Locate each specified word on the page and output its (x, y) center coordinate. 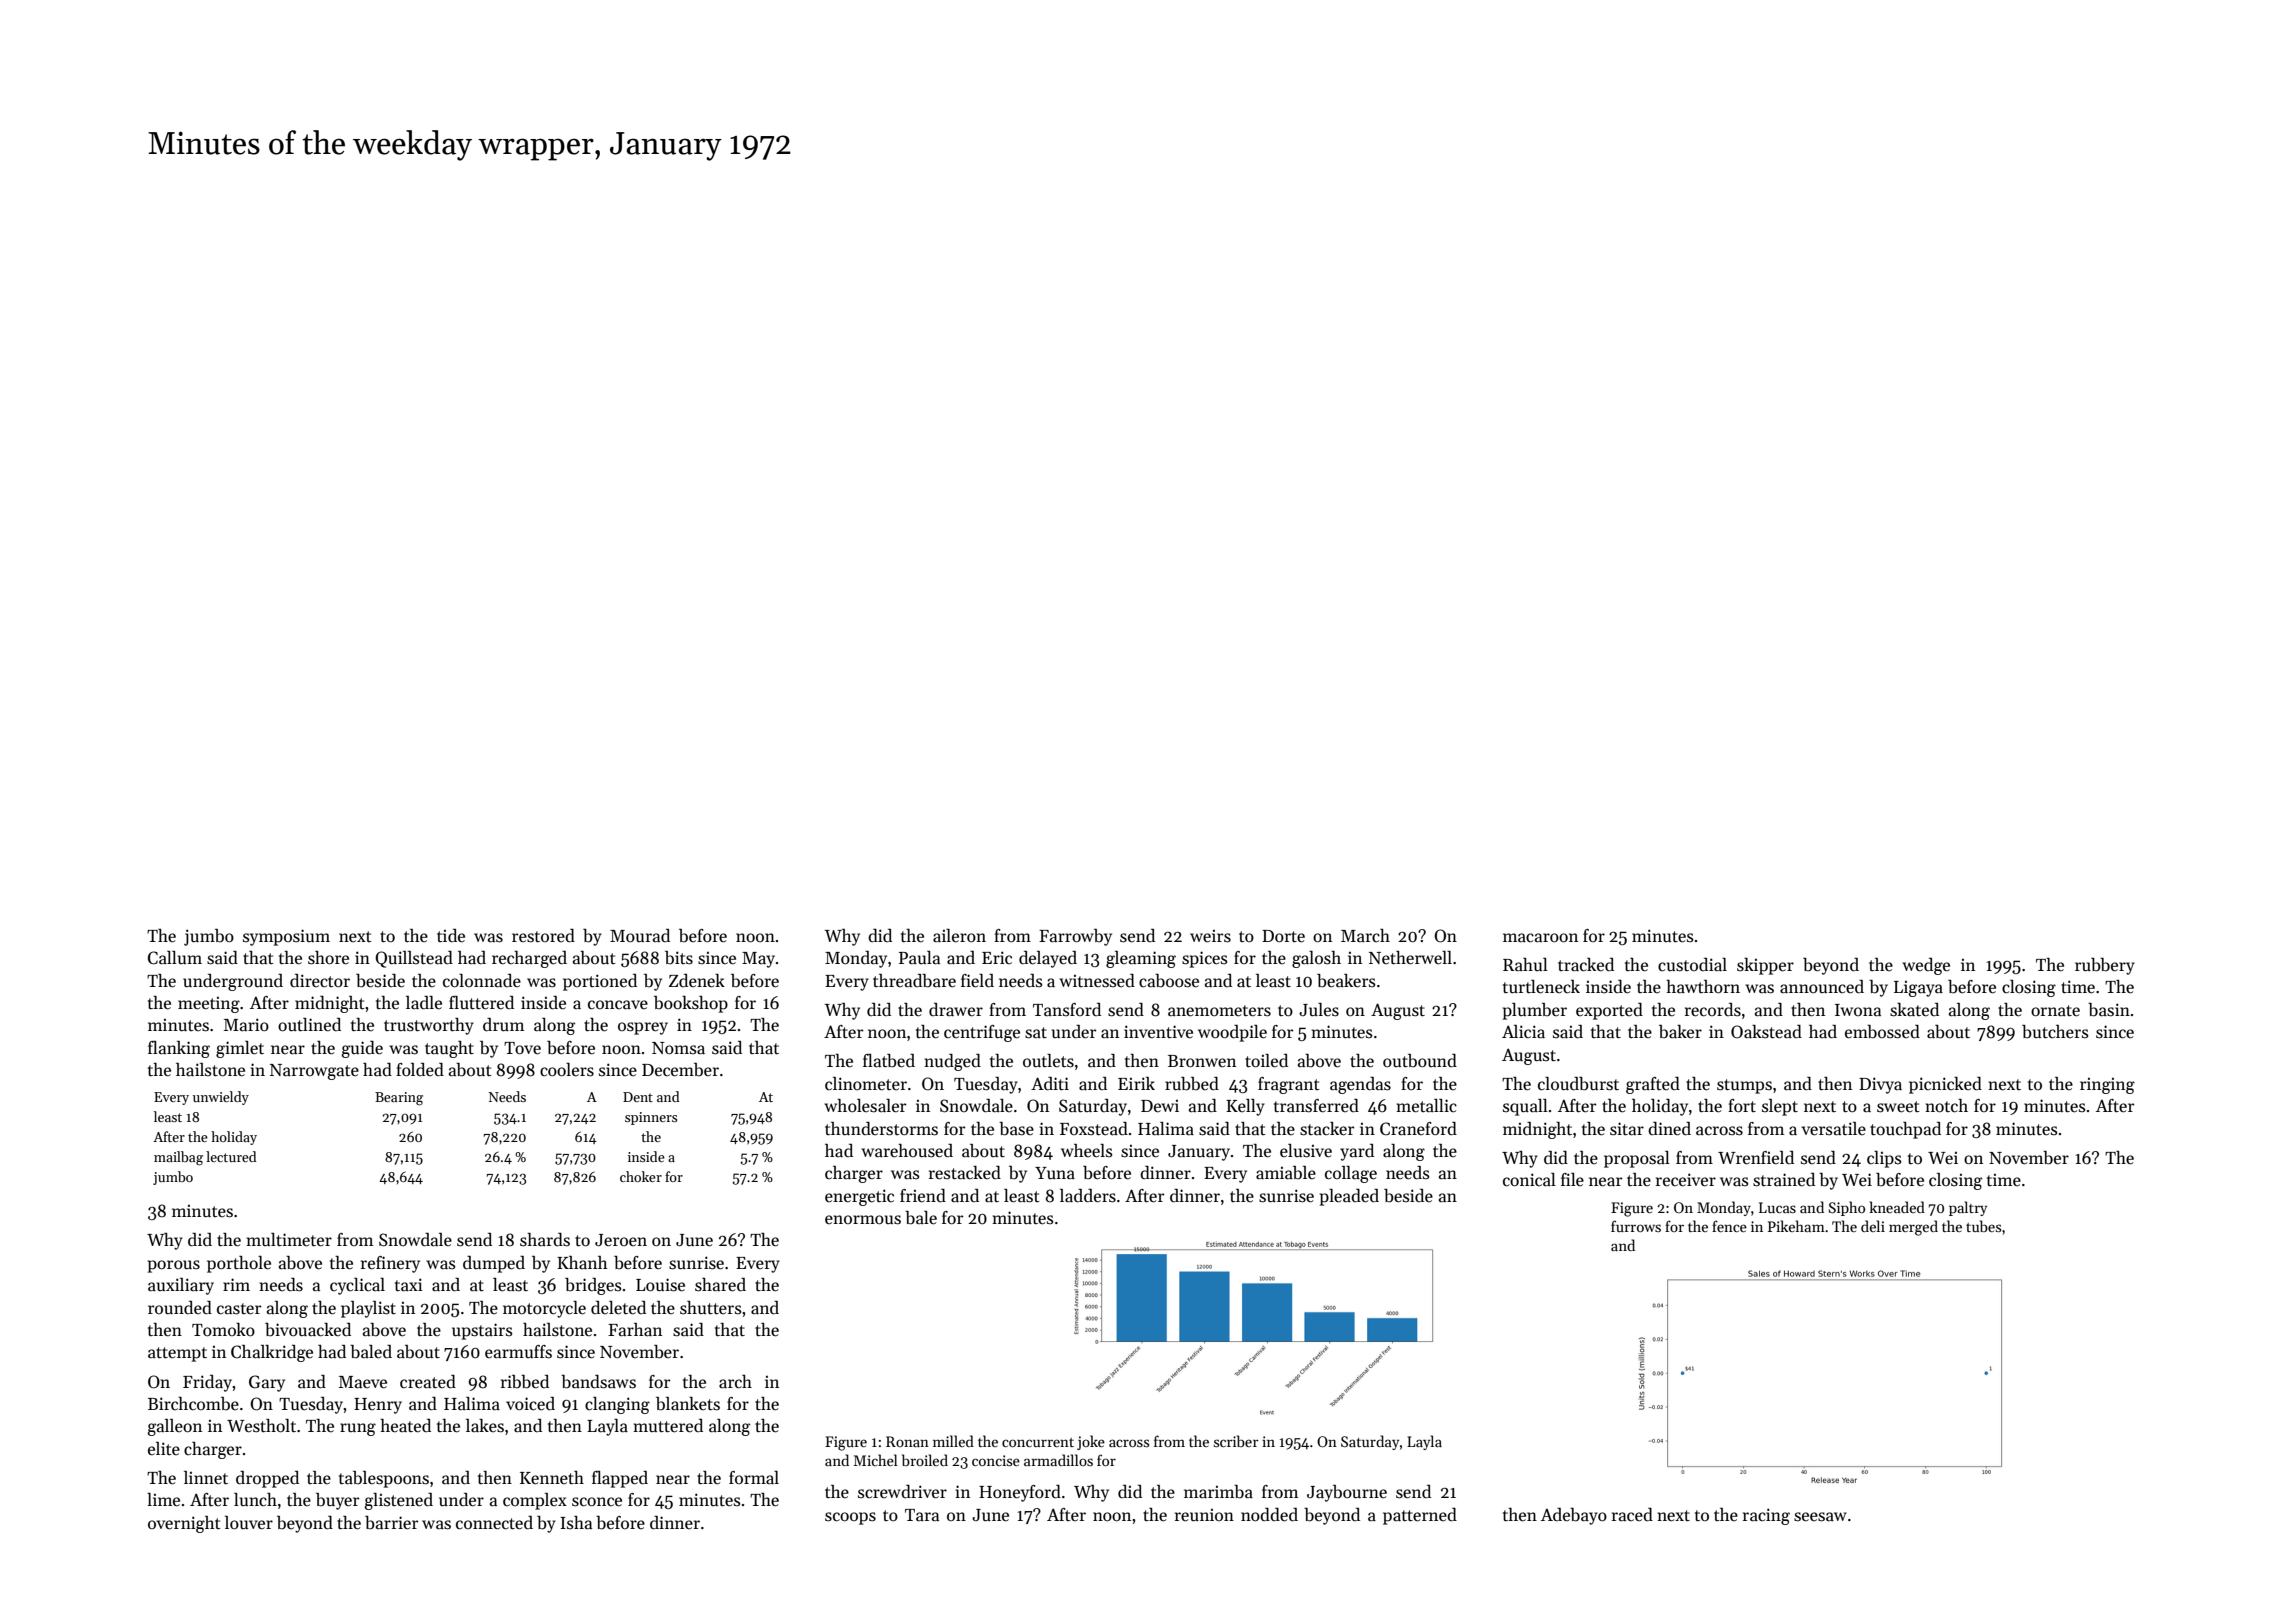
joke (1091, 1442)
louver (249, 1523)
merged (1913, 1228)
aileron (959, 936)
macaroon (1540, 938)
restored (543, 936)
